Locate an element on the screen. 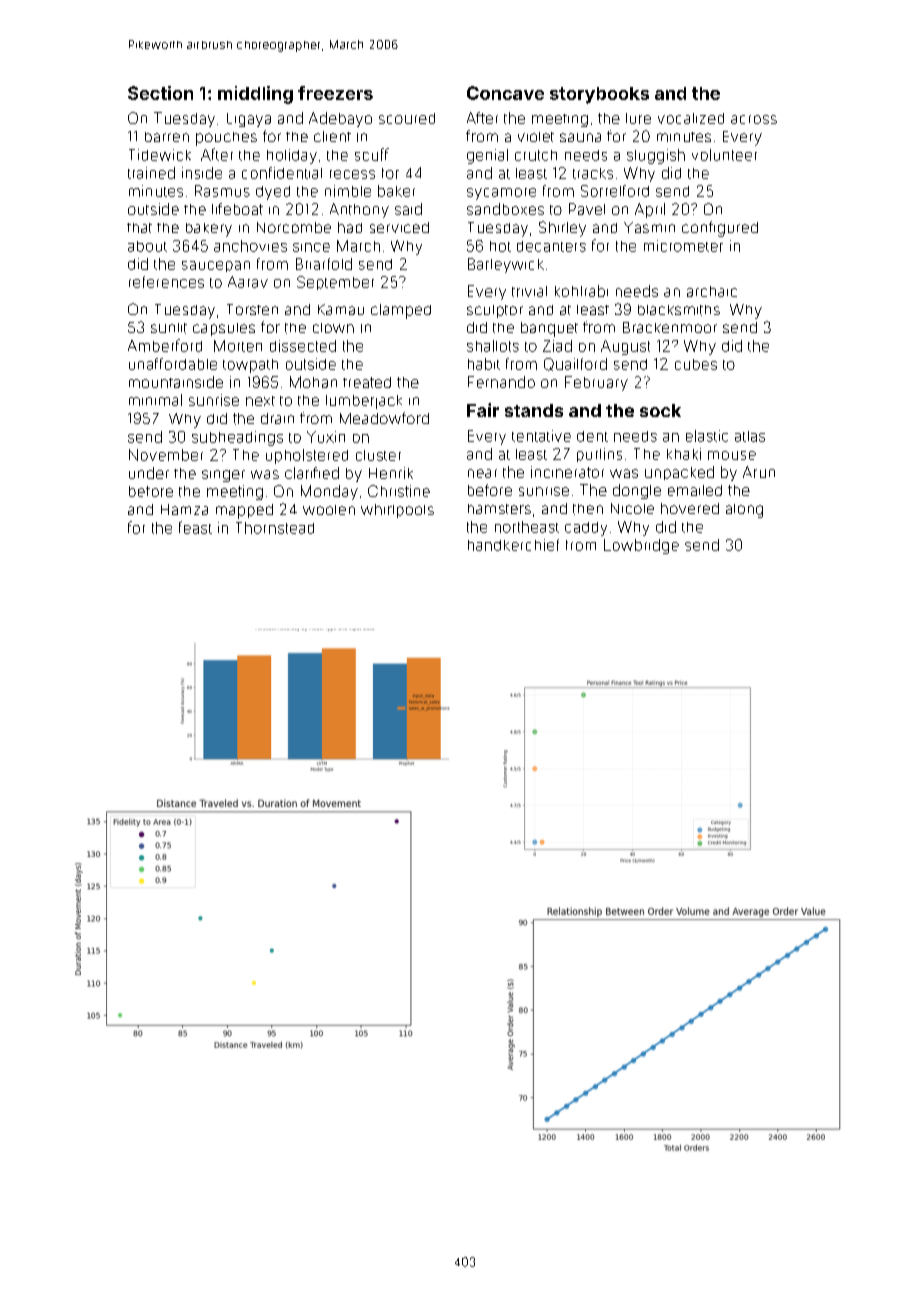 The width and height of the screenshot is (908, 1316). archaic is located at coordinates (712, 291).
